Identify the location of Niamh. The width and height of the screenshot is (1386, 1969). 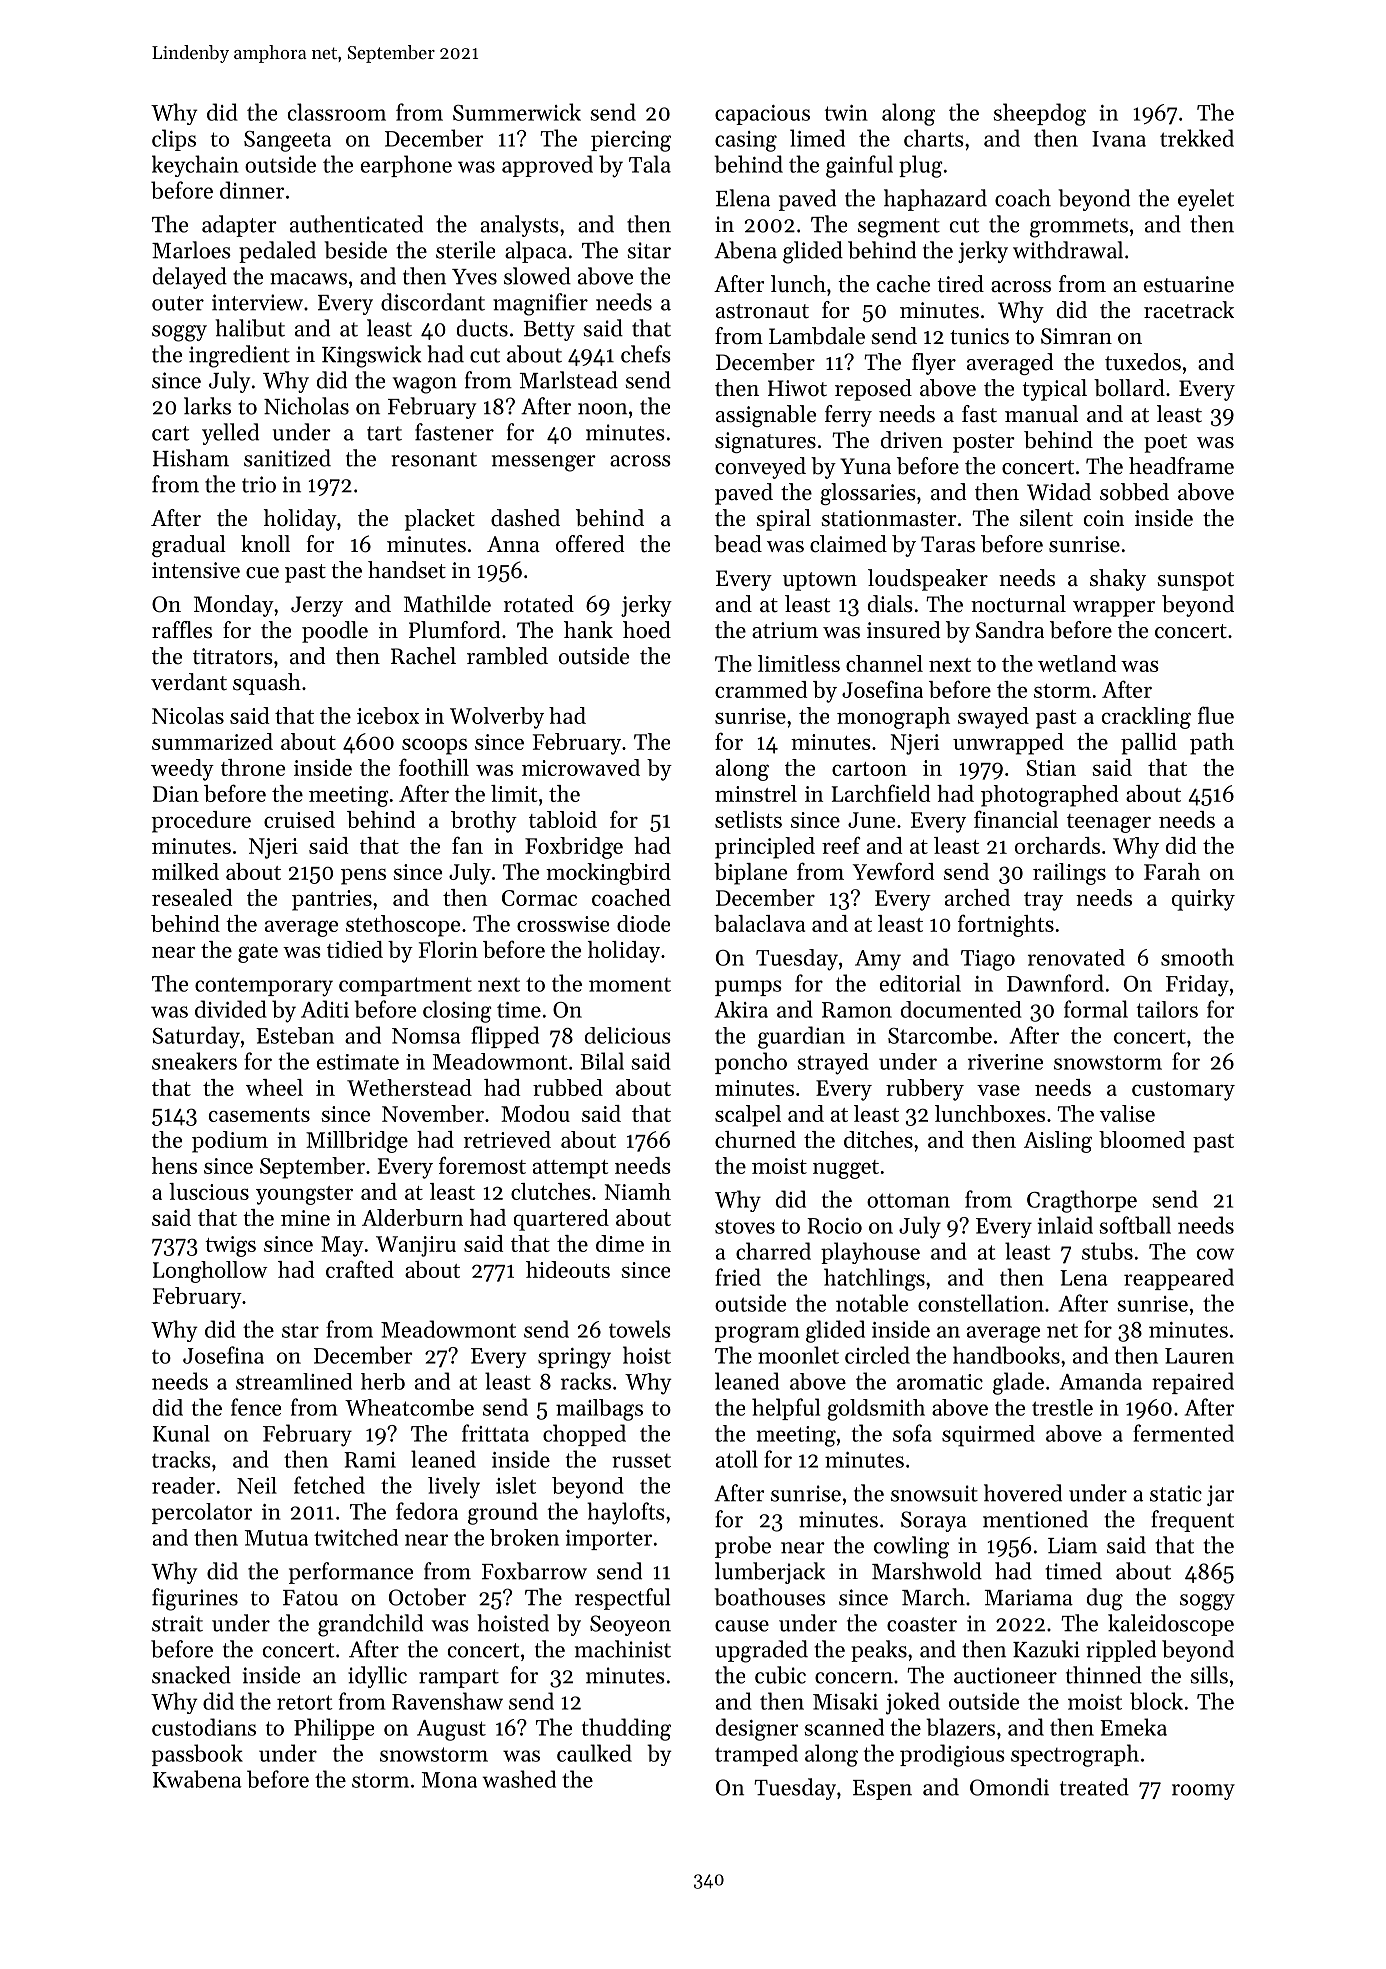
(638, 1191).
